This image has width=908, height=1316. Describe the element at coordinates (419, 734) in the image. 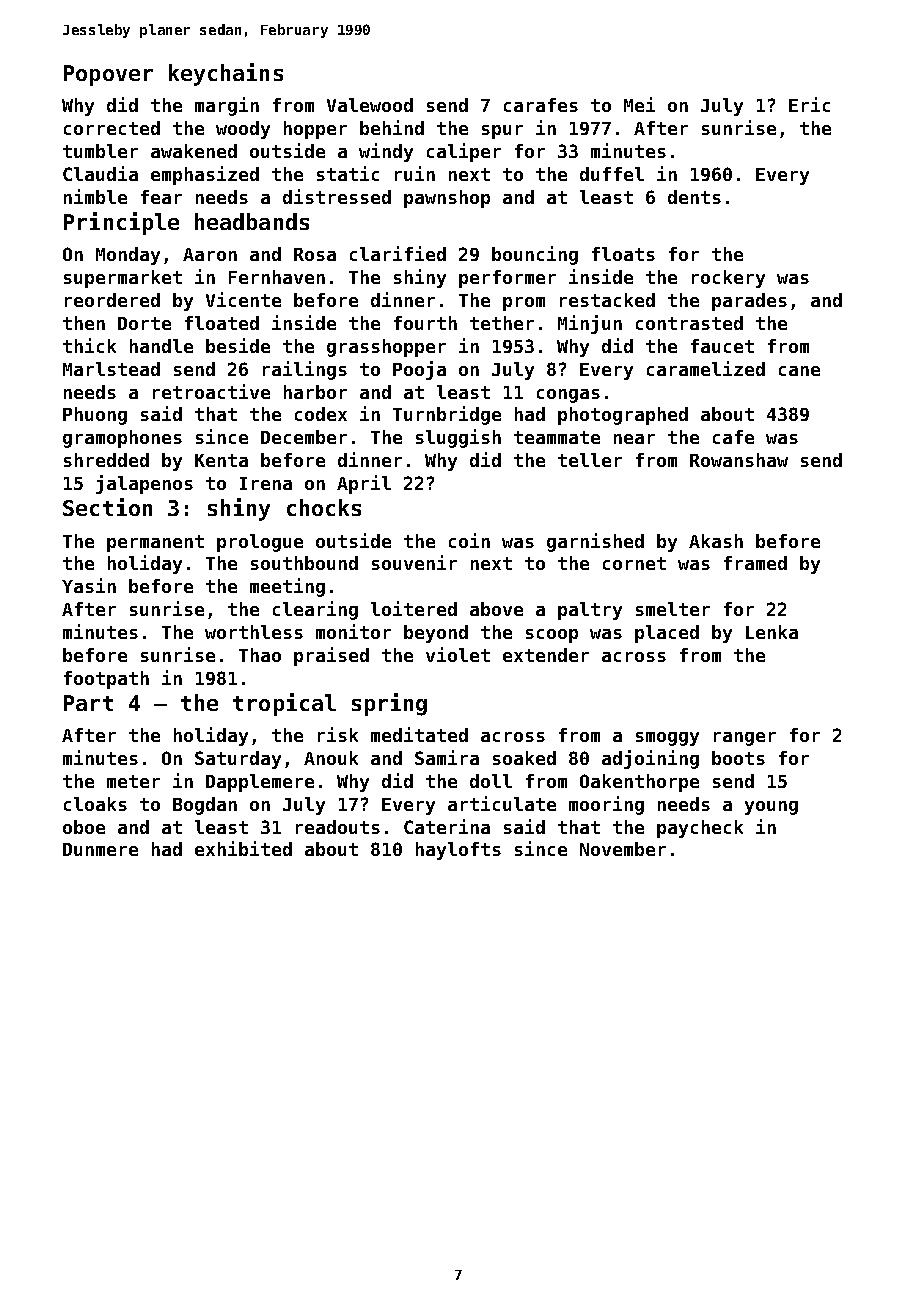

I see `meditated` at that location.
